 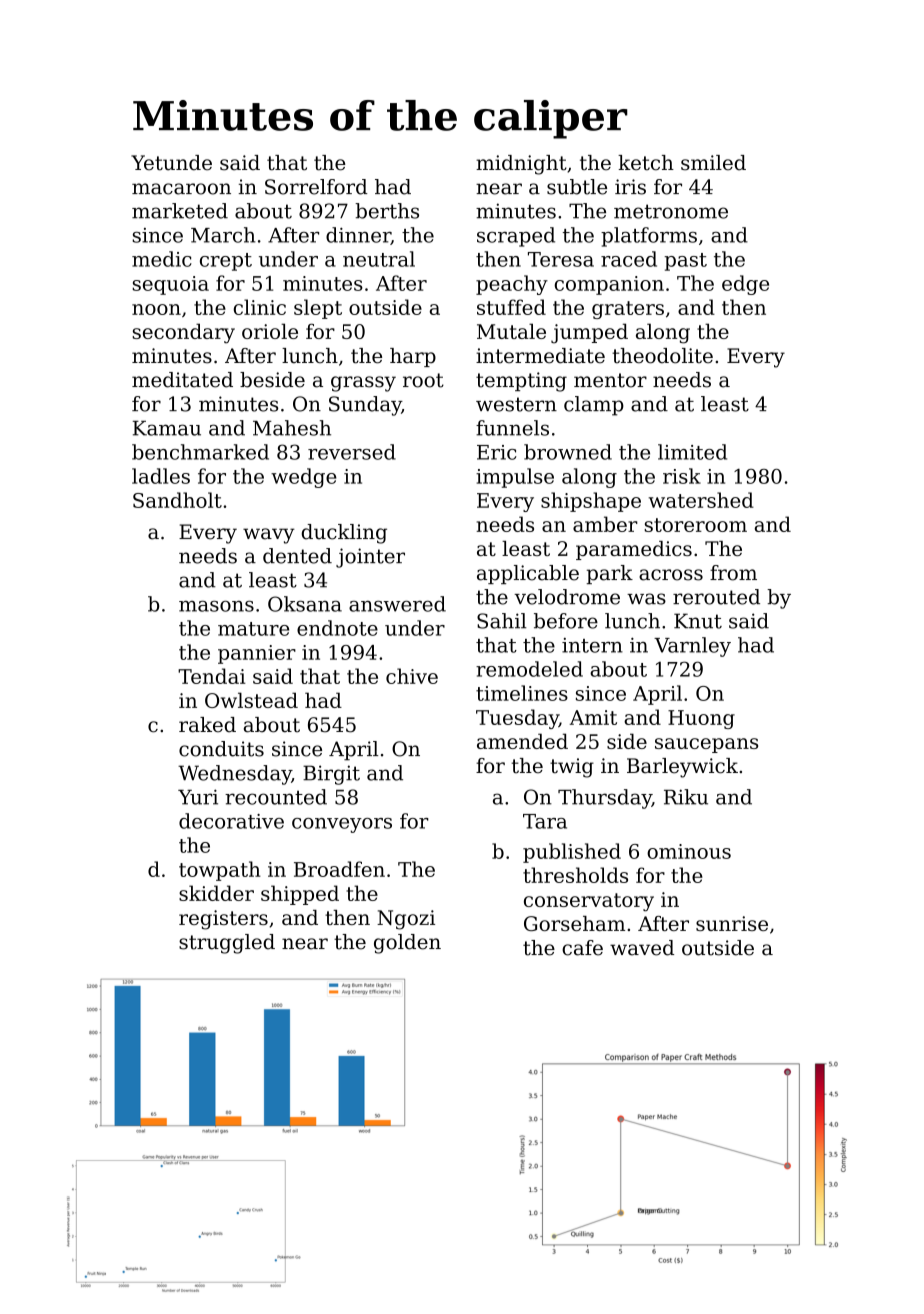 I want to click on sunrise, so click(x=732, y=923).
